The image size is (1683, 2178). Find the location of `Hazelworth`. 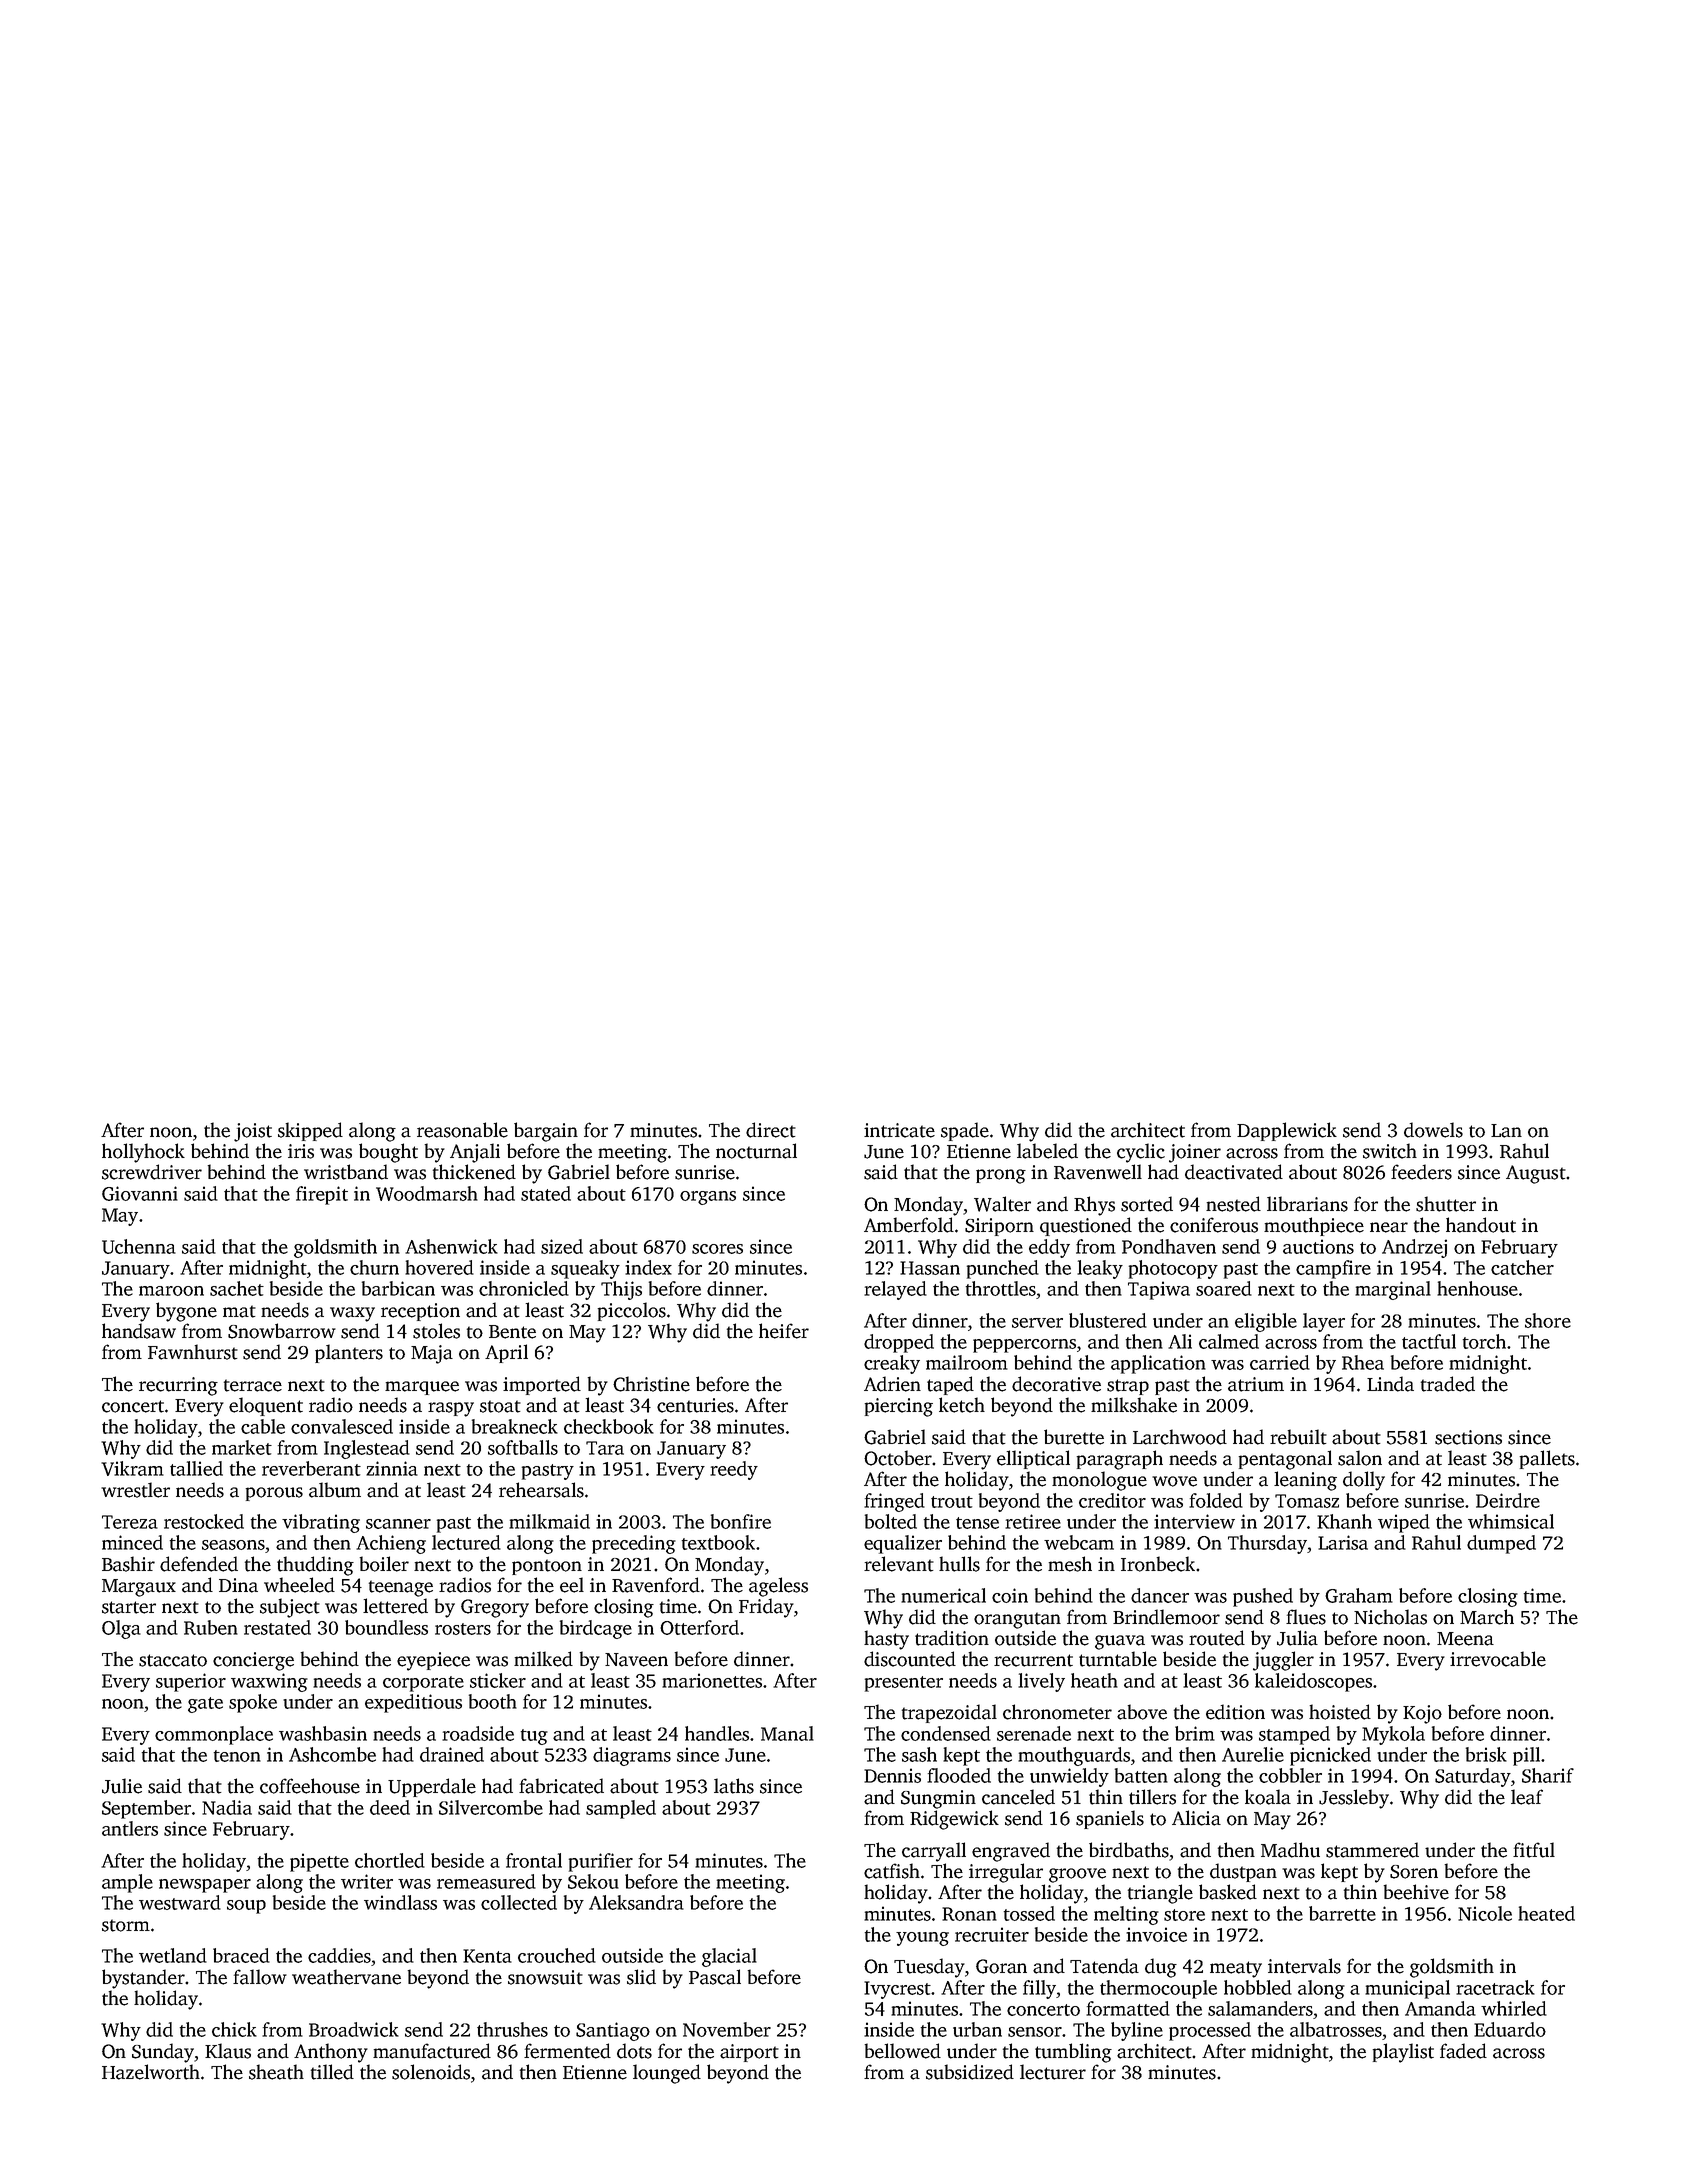

Hazelworth is located at coordinates (151, 2072).
